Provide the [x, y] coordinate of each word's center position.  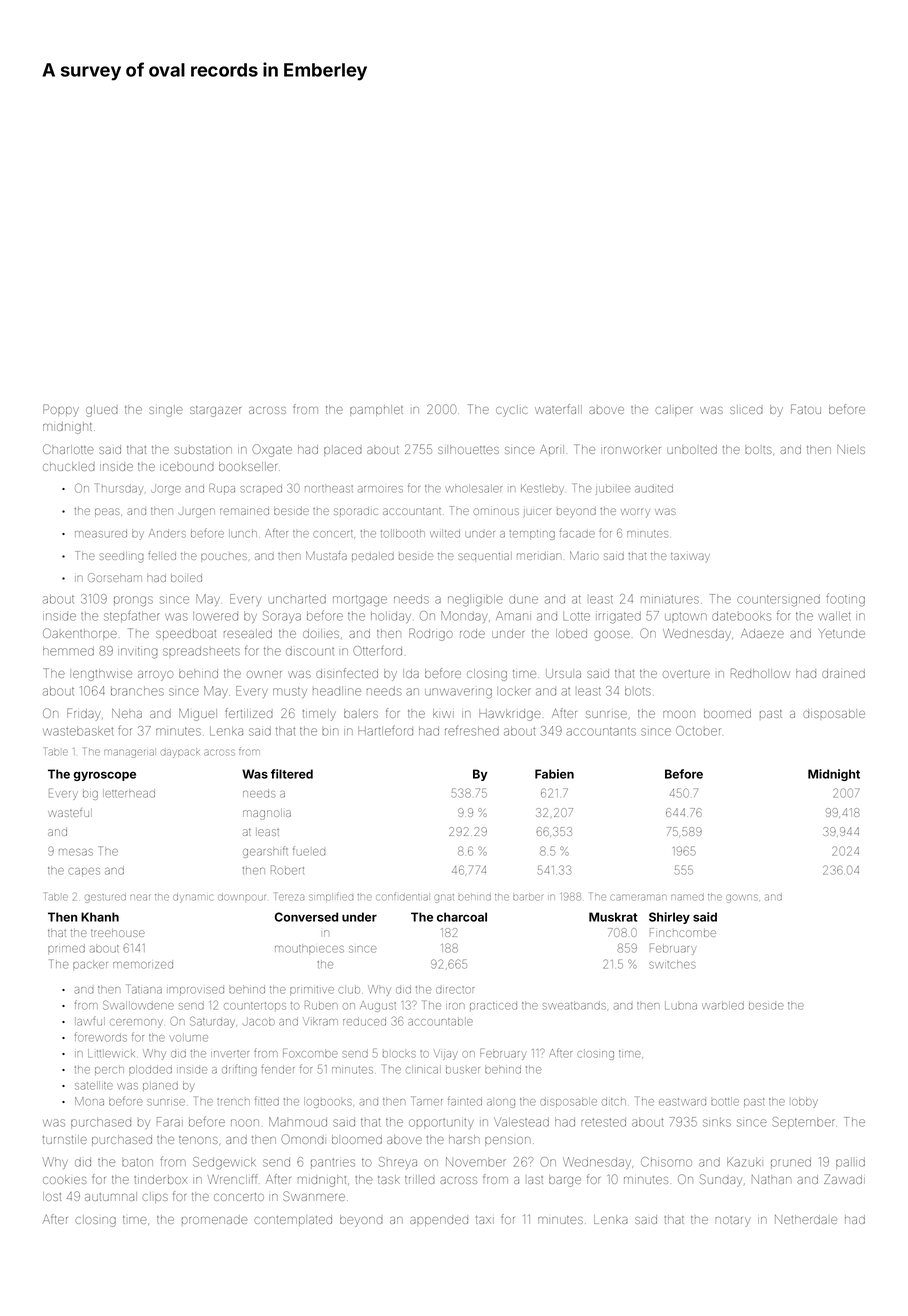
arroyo [155, 676]
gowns [741, 898]
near [140, 898]
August [378, 1006]
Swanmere [314, 1196]
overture [686, 674]
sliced [746, 409]
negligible [475, 601]
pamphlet [376, 410]
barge [565, 1181]
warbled [723, 1006]
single [166, 411]
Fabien [554, 774]
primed [66, 948]
